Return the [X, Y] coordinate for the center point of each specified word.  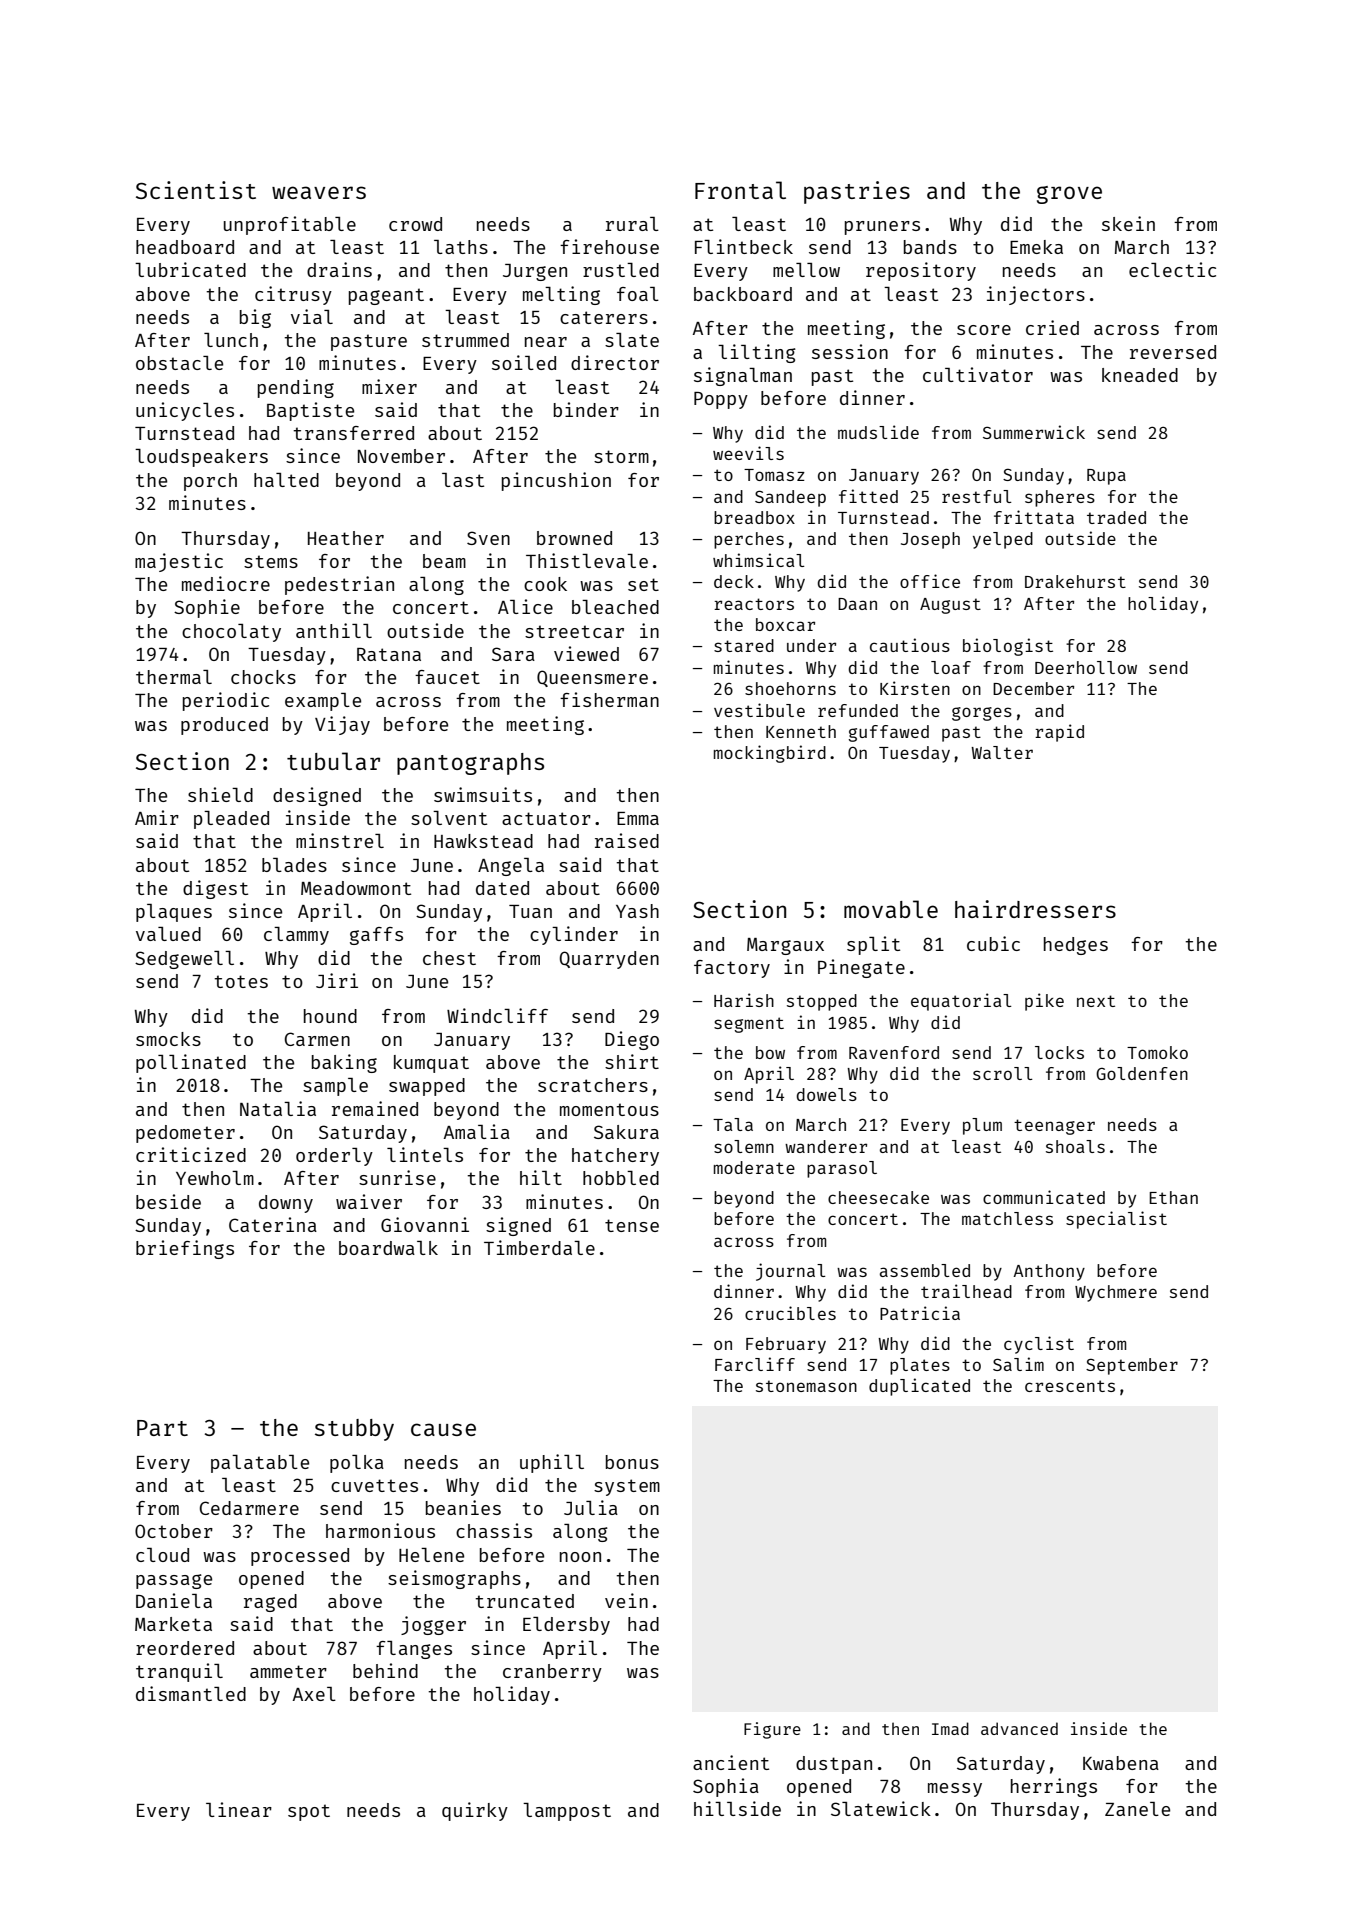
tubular [333, 761]
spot [309, 1812]
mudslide [878, 432]
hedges [1076, 946]
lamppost [567, 1812]
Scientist [196, 190]
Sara [513, 654]
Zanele [1137, 1809]
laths [461, 247]
